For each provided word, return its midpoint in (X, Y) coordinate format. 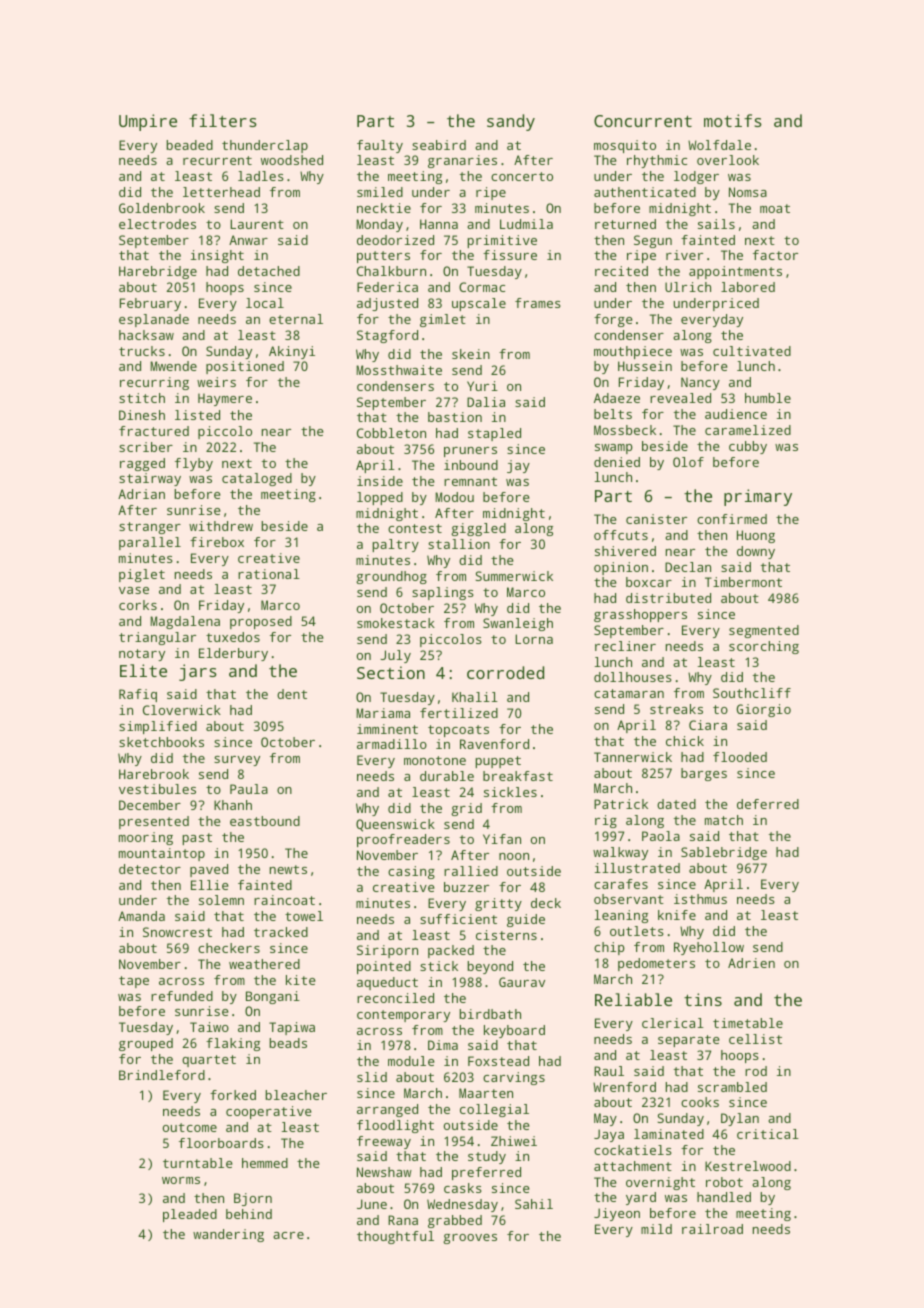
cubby (748, 447)
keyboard (514, 1031)
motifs (733, 120)
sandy (511, 122)
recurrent (217, 160)
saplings (443, 593)
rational (269, 574)
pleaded (190, 1215)
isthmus (700, 899)
